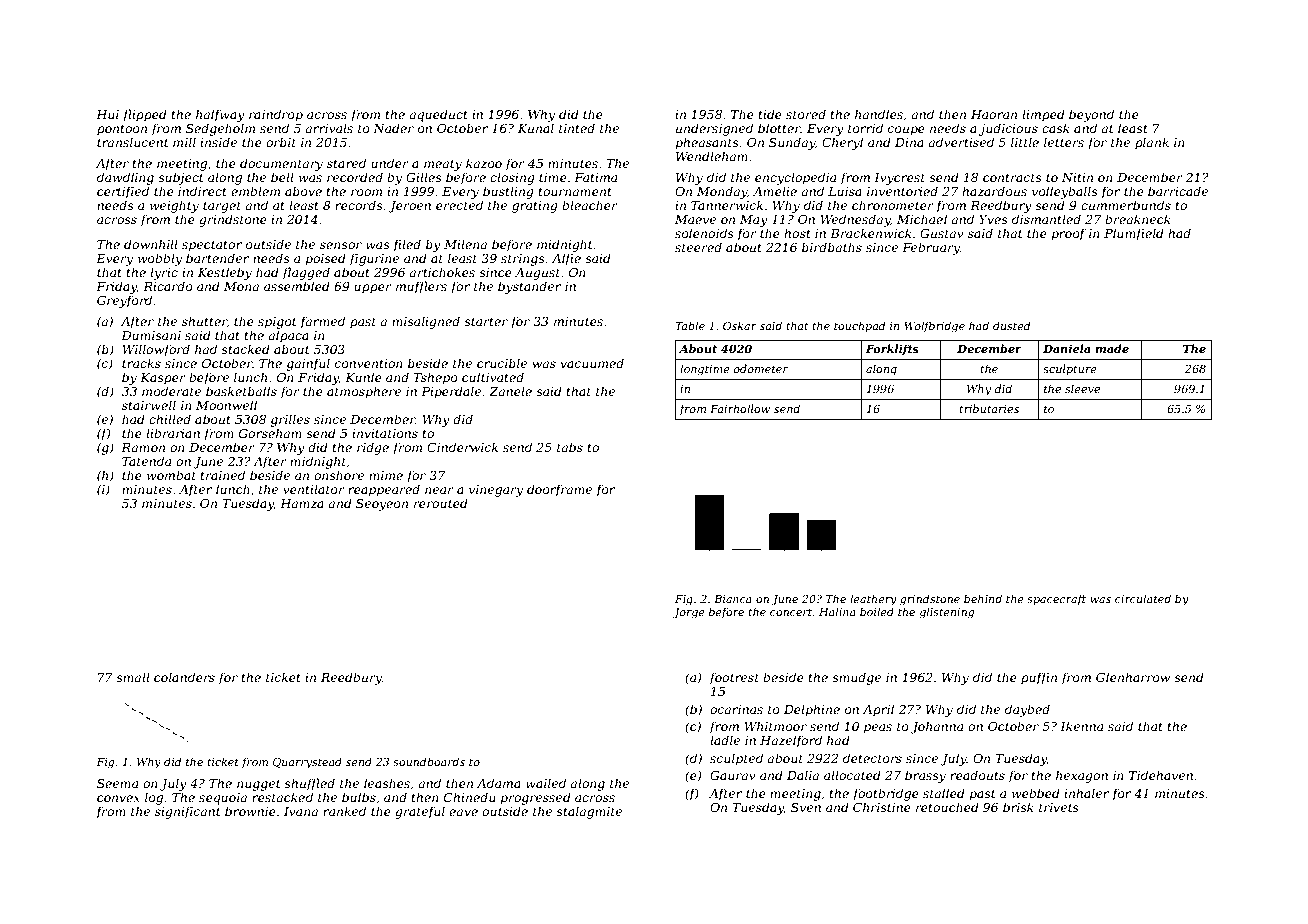 The height and width of the screenshot is (924, 1308). What do you see at coordinates (146, 461) in the screenshot?
I see `Tatenda` at bounding box center [146, 461].
